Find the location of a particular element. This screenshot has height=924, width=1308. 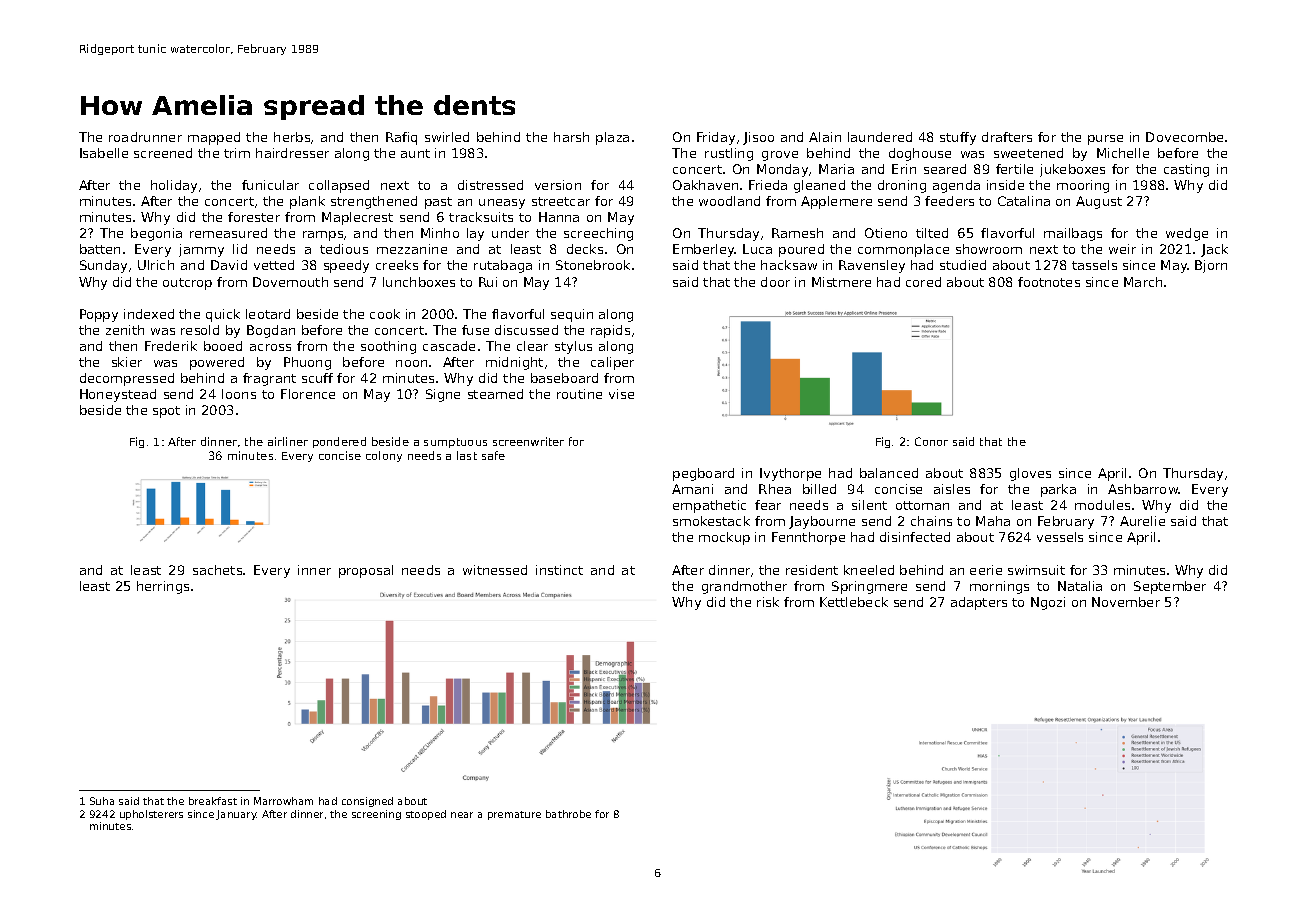

premature is located at coordinates (514, 815).
